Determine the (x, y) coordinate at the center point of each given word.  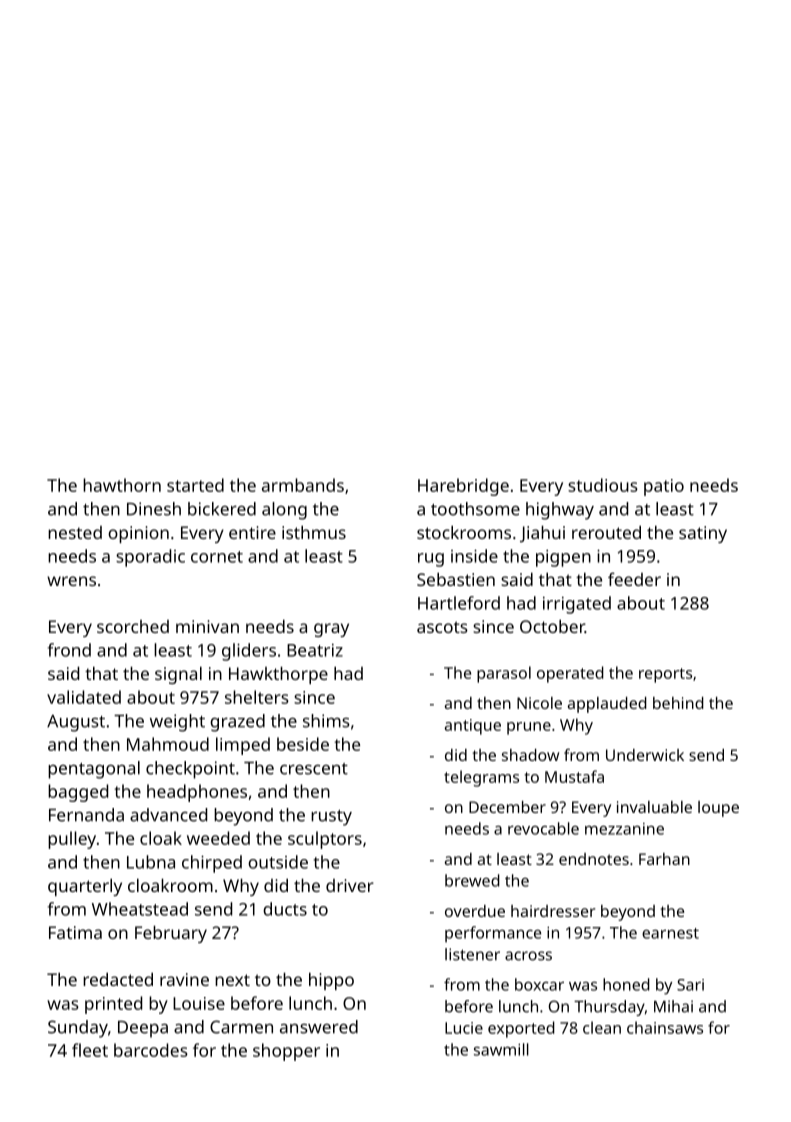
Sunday (78, 1029)
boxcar (539, 984)
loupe (718, 809)
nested (75, 532)
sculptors (325, 840)
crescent (314, 769)
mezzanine (624, 829)
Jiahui (542, 534)
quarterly (85, 887)
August (76, 723)
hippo (331, 981)
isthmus (314, 532)
